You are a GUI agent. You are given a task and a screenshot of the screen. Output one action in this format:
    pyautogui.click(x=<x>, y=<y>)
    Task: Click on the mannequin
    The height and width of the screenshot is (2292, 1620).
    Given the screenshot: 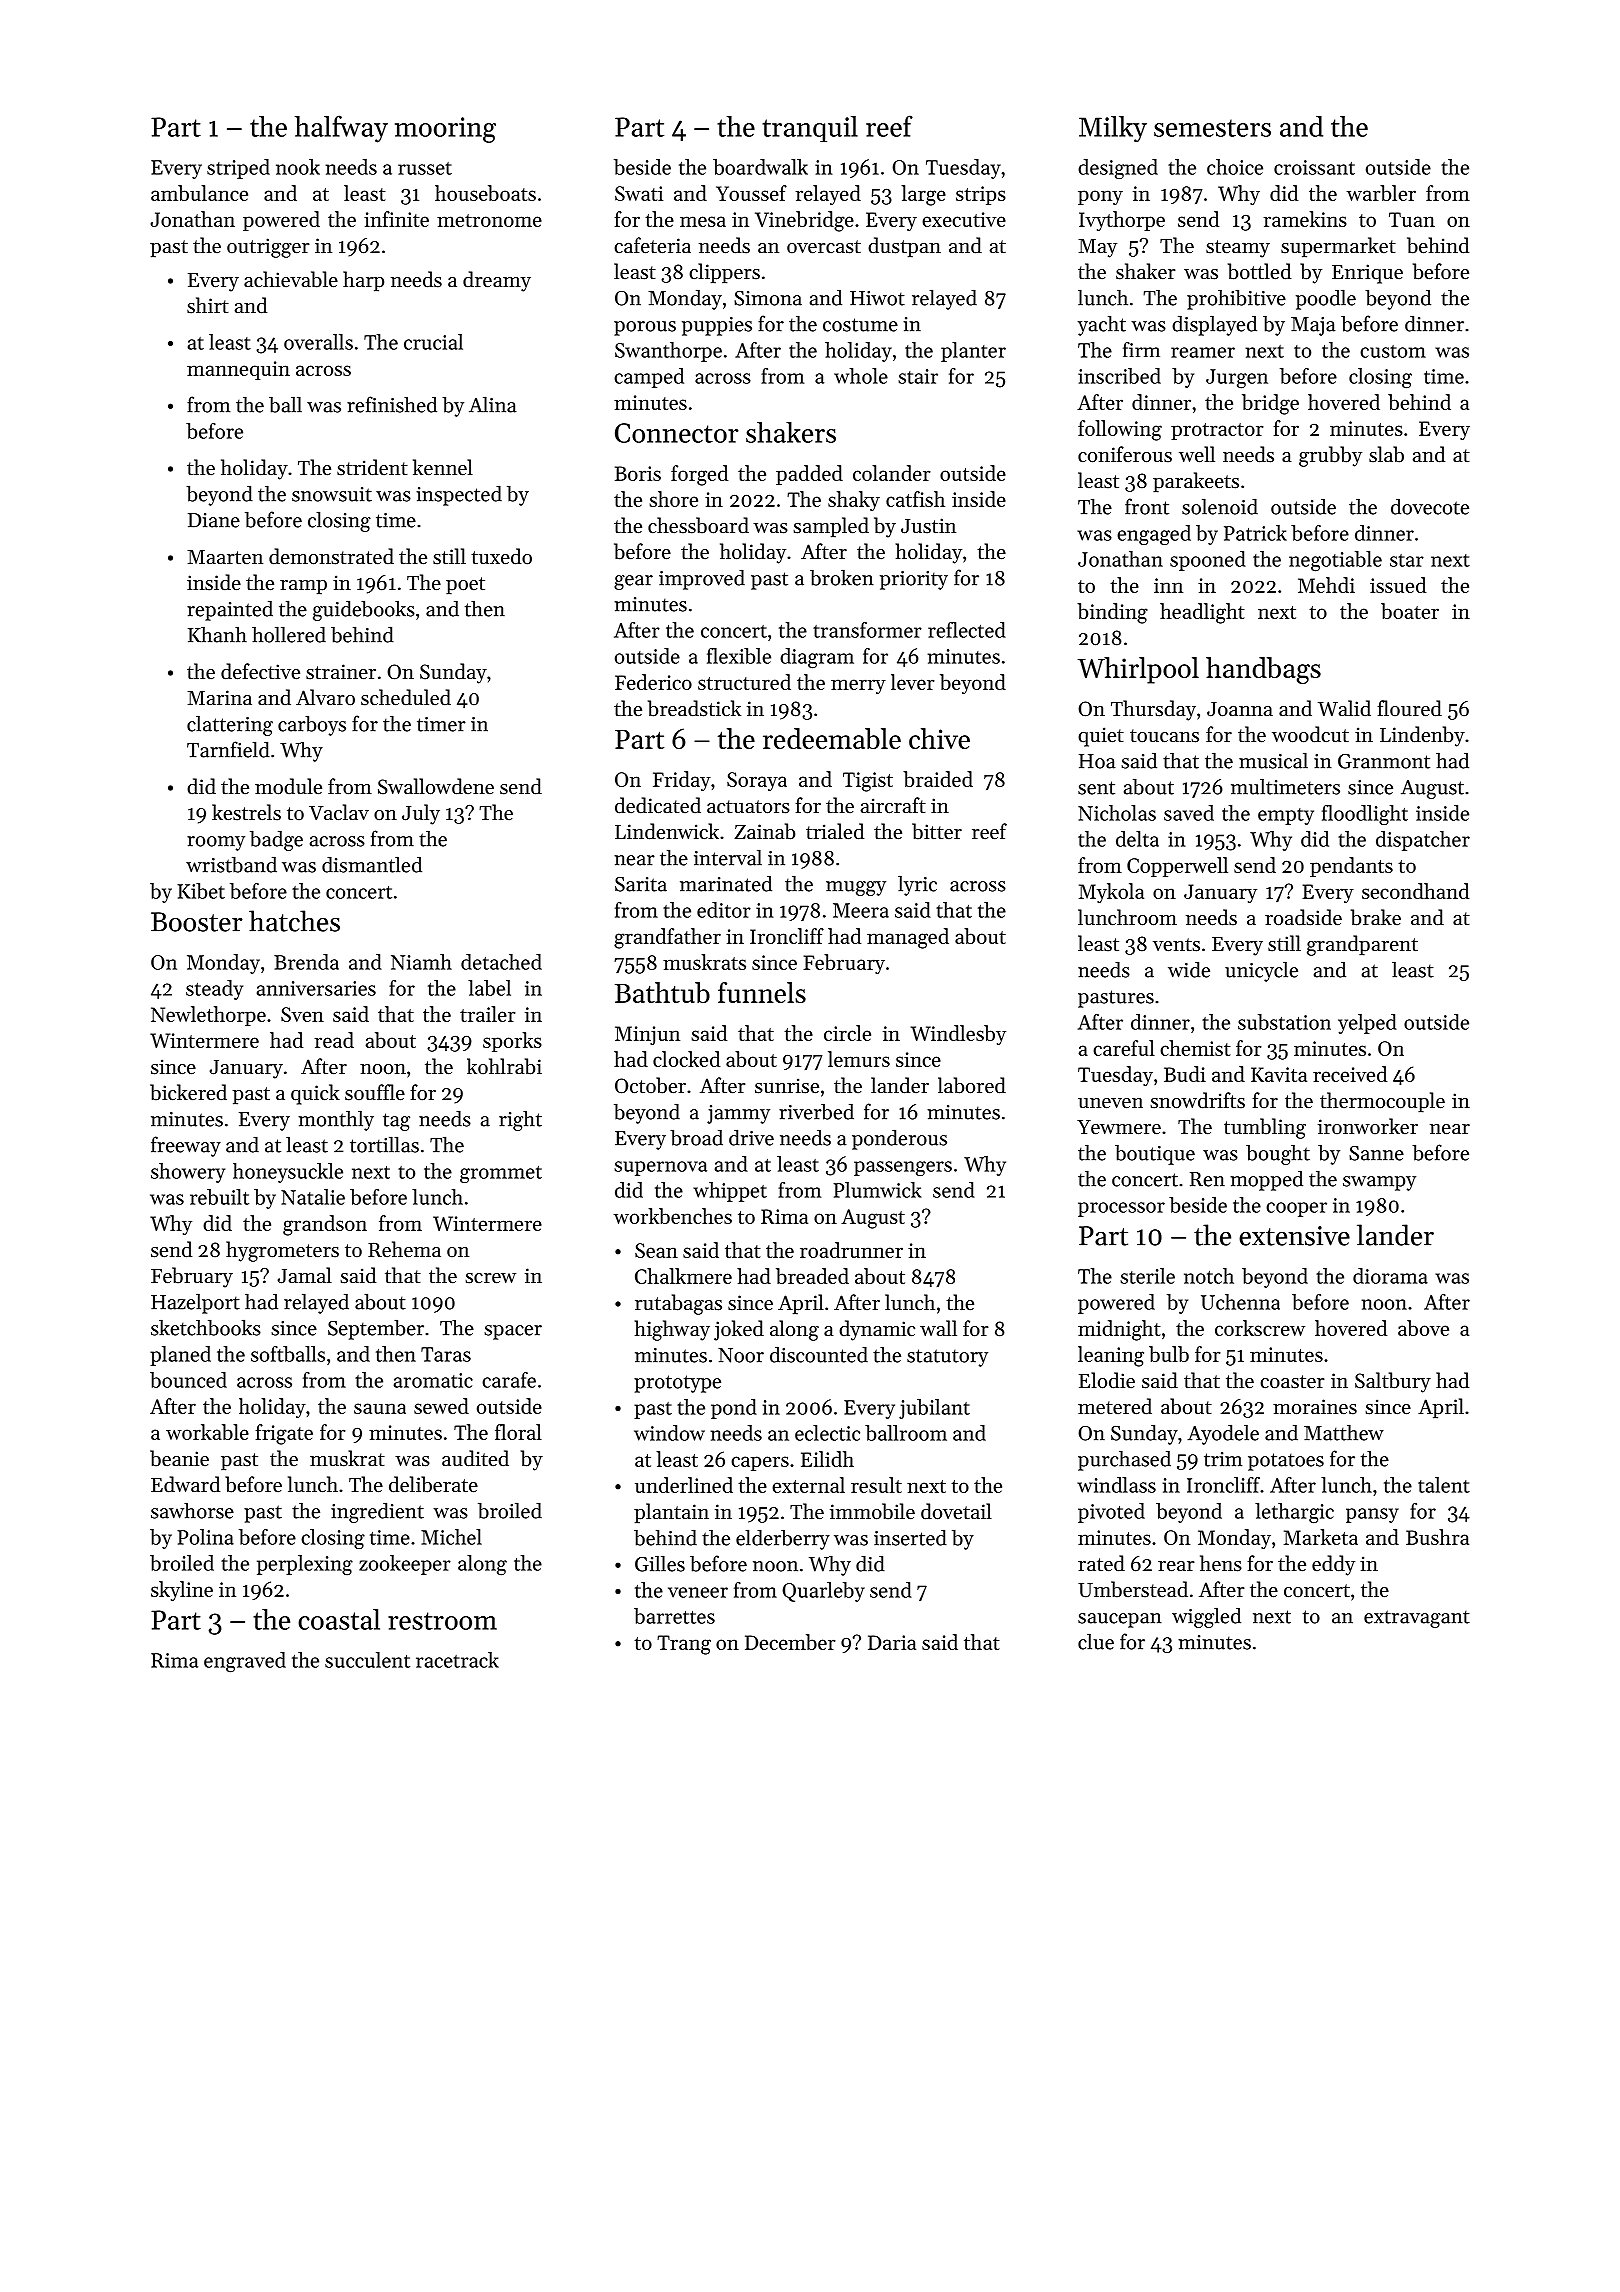 What is the action you would take?
    pyautogui.click(x=238, y=370)
